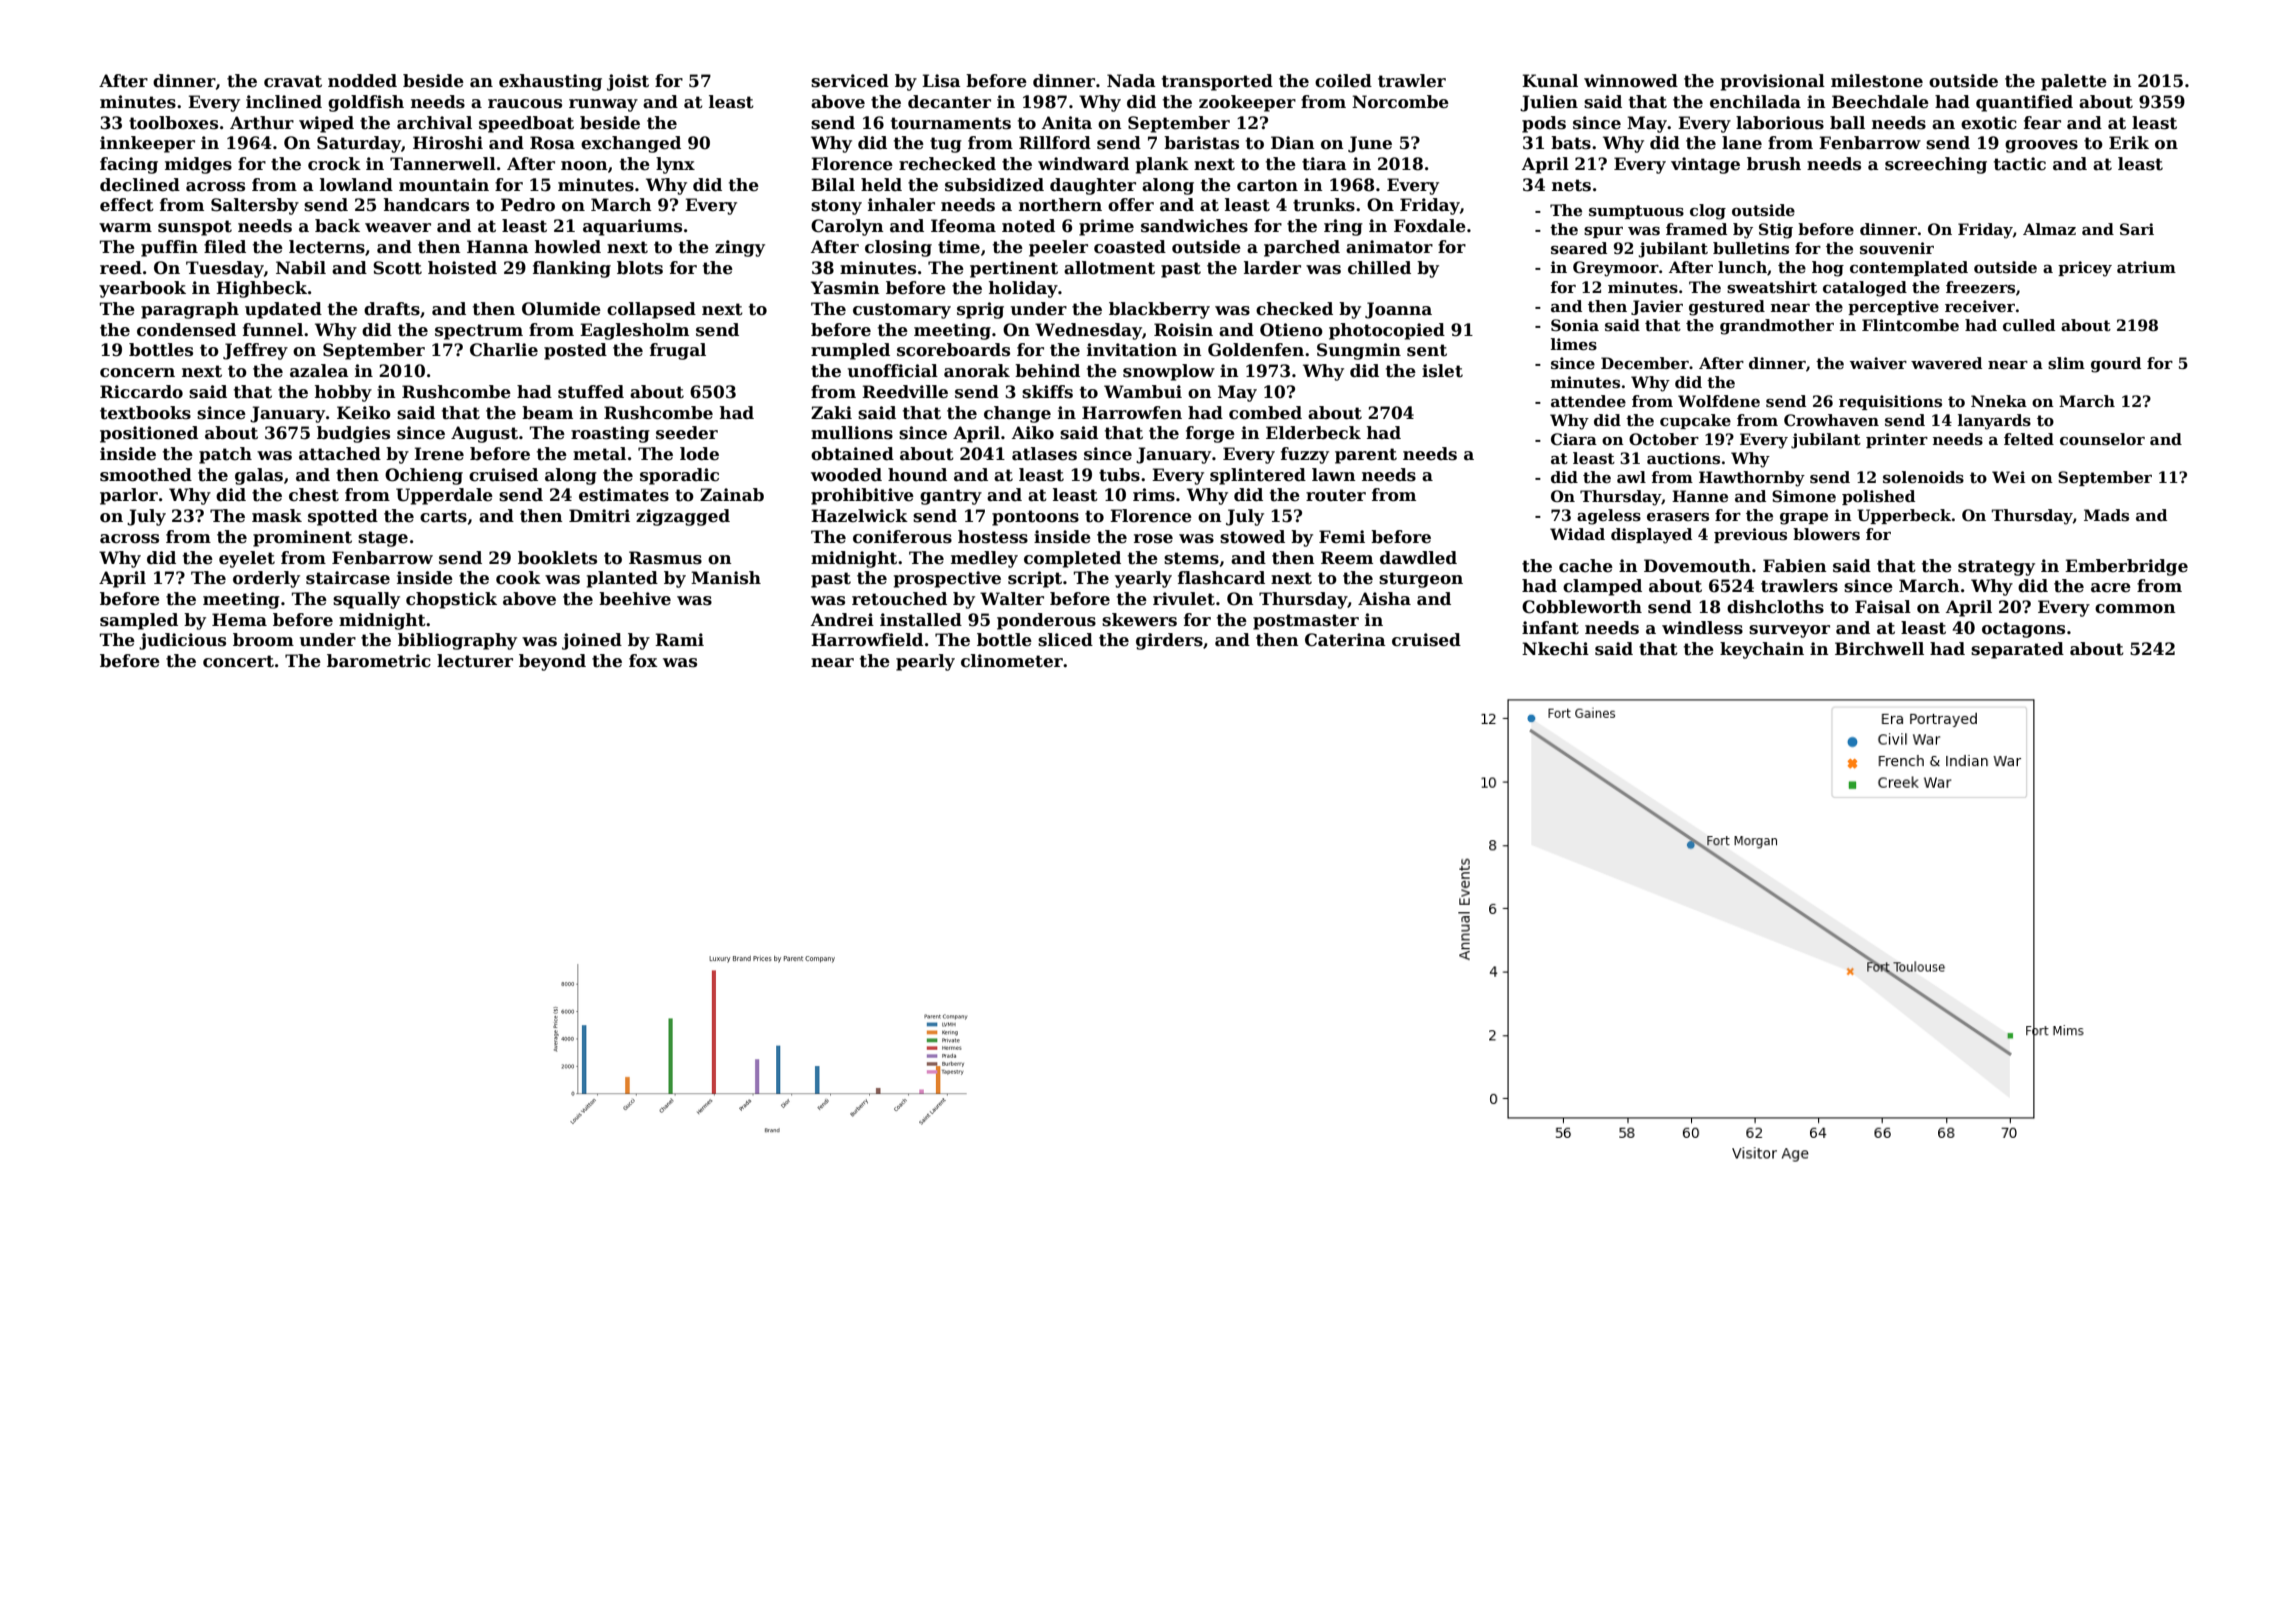 This screenshot has width=2290, height=1620. Describe the element at coordinates (2074, 82) in the screenshot. I see `palette` at that location.
